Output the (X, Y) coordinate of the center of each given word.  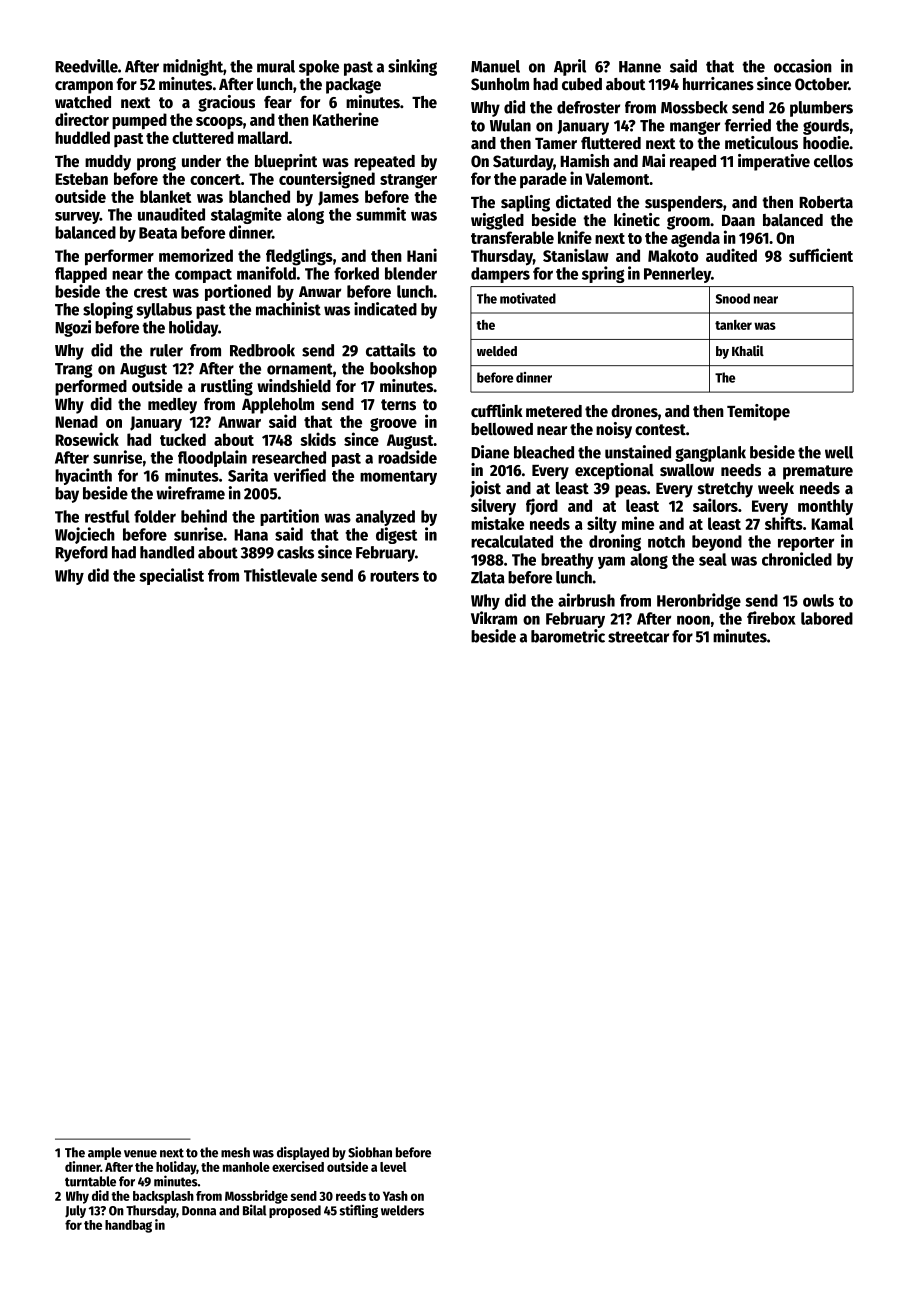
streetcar (638, 637)
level (393, 1167)
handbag (128, 1226)
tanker (733, 325)
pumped (139, 121)
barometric (568, 636)
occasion (803, 66)
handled (167, 552)
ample (104, 1153)
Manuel (495, 66)
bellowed (502, 429)
